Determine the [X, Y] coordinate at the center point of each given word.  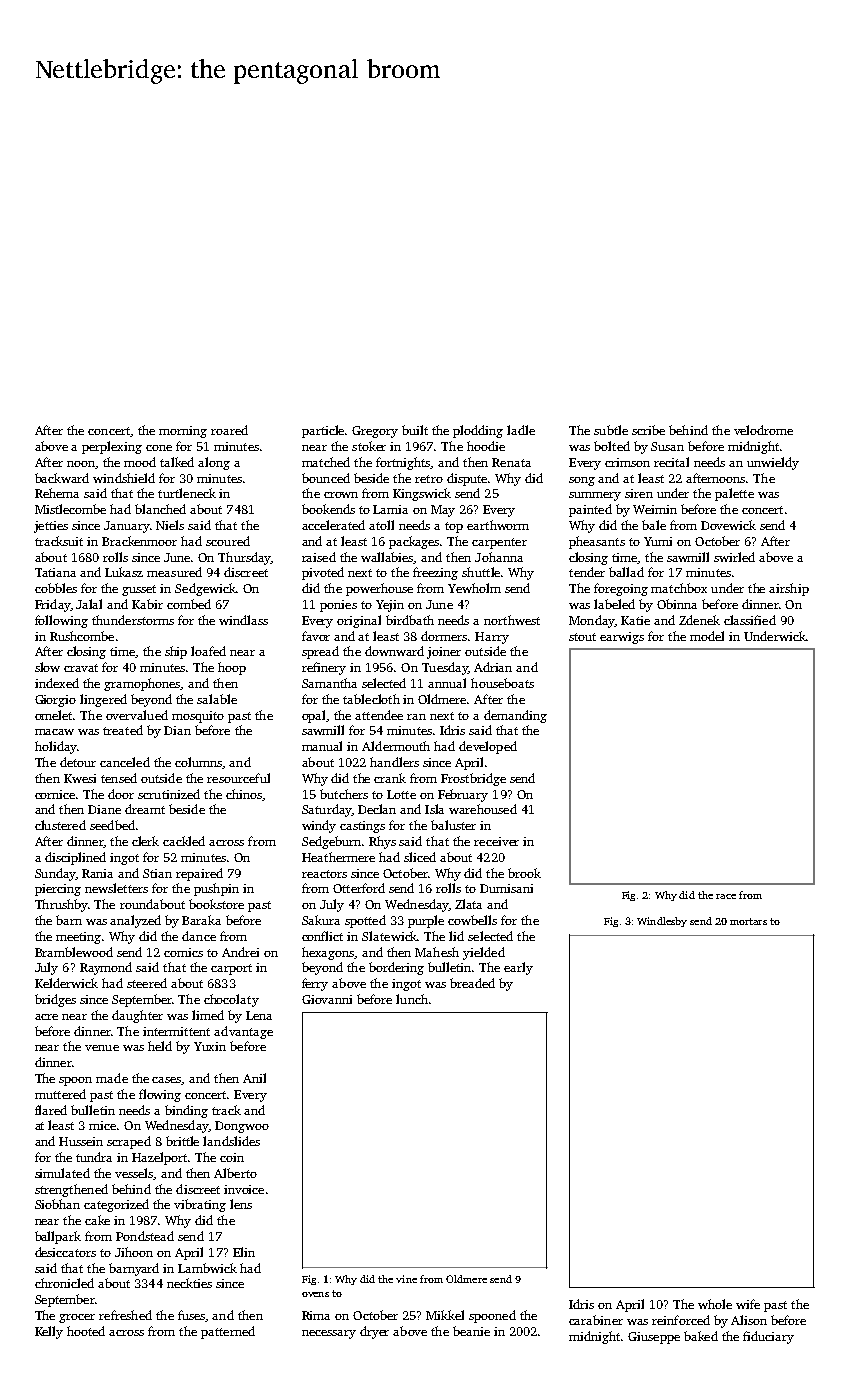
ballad [626, 572]
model [707, 636]
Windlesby [662, 922]
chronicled [64, 1283]
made [112, 1078]
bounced [326, 478]
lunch [412, 999]
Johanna [499, 557]
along [214, 463]
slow [47, 667]
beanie [471, 1331]
